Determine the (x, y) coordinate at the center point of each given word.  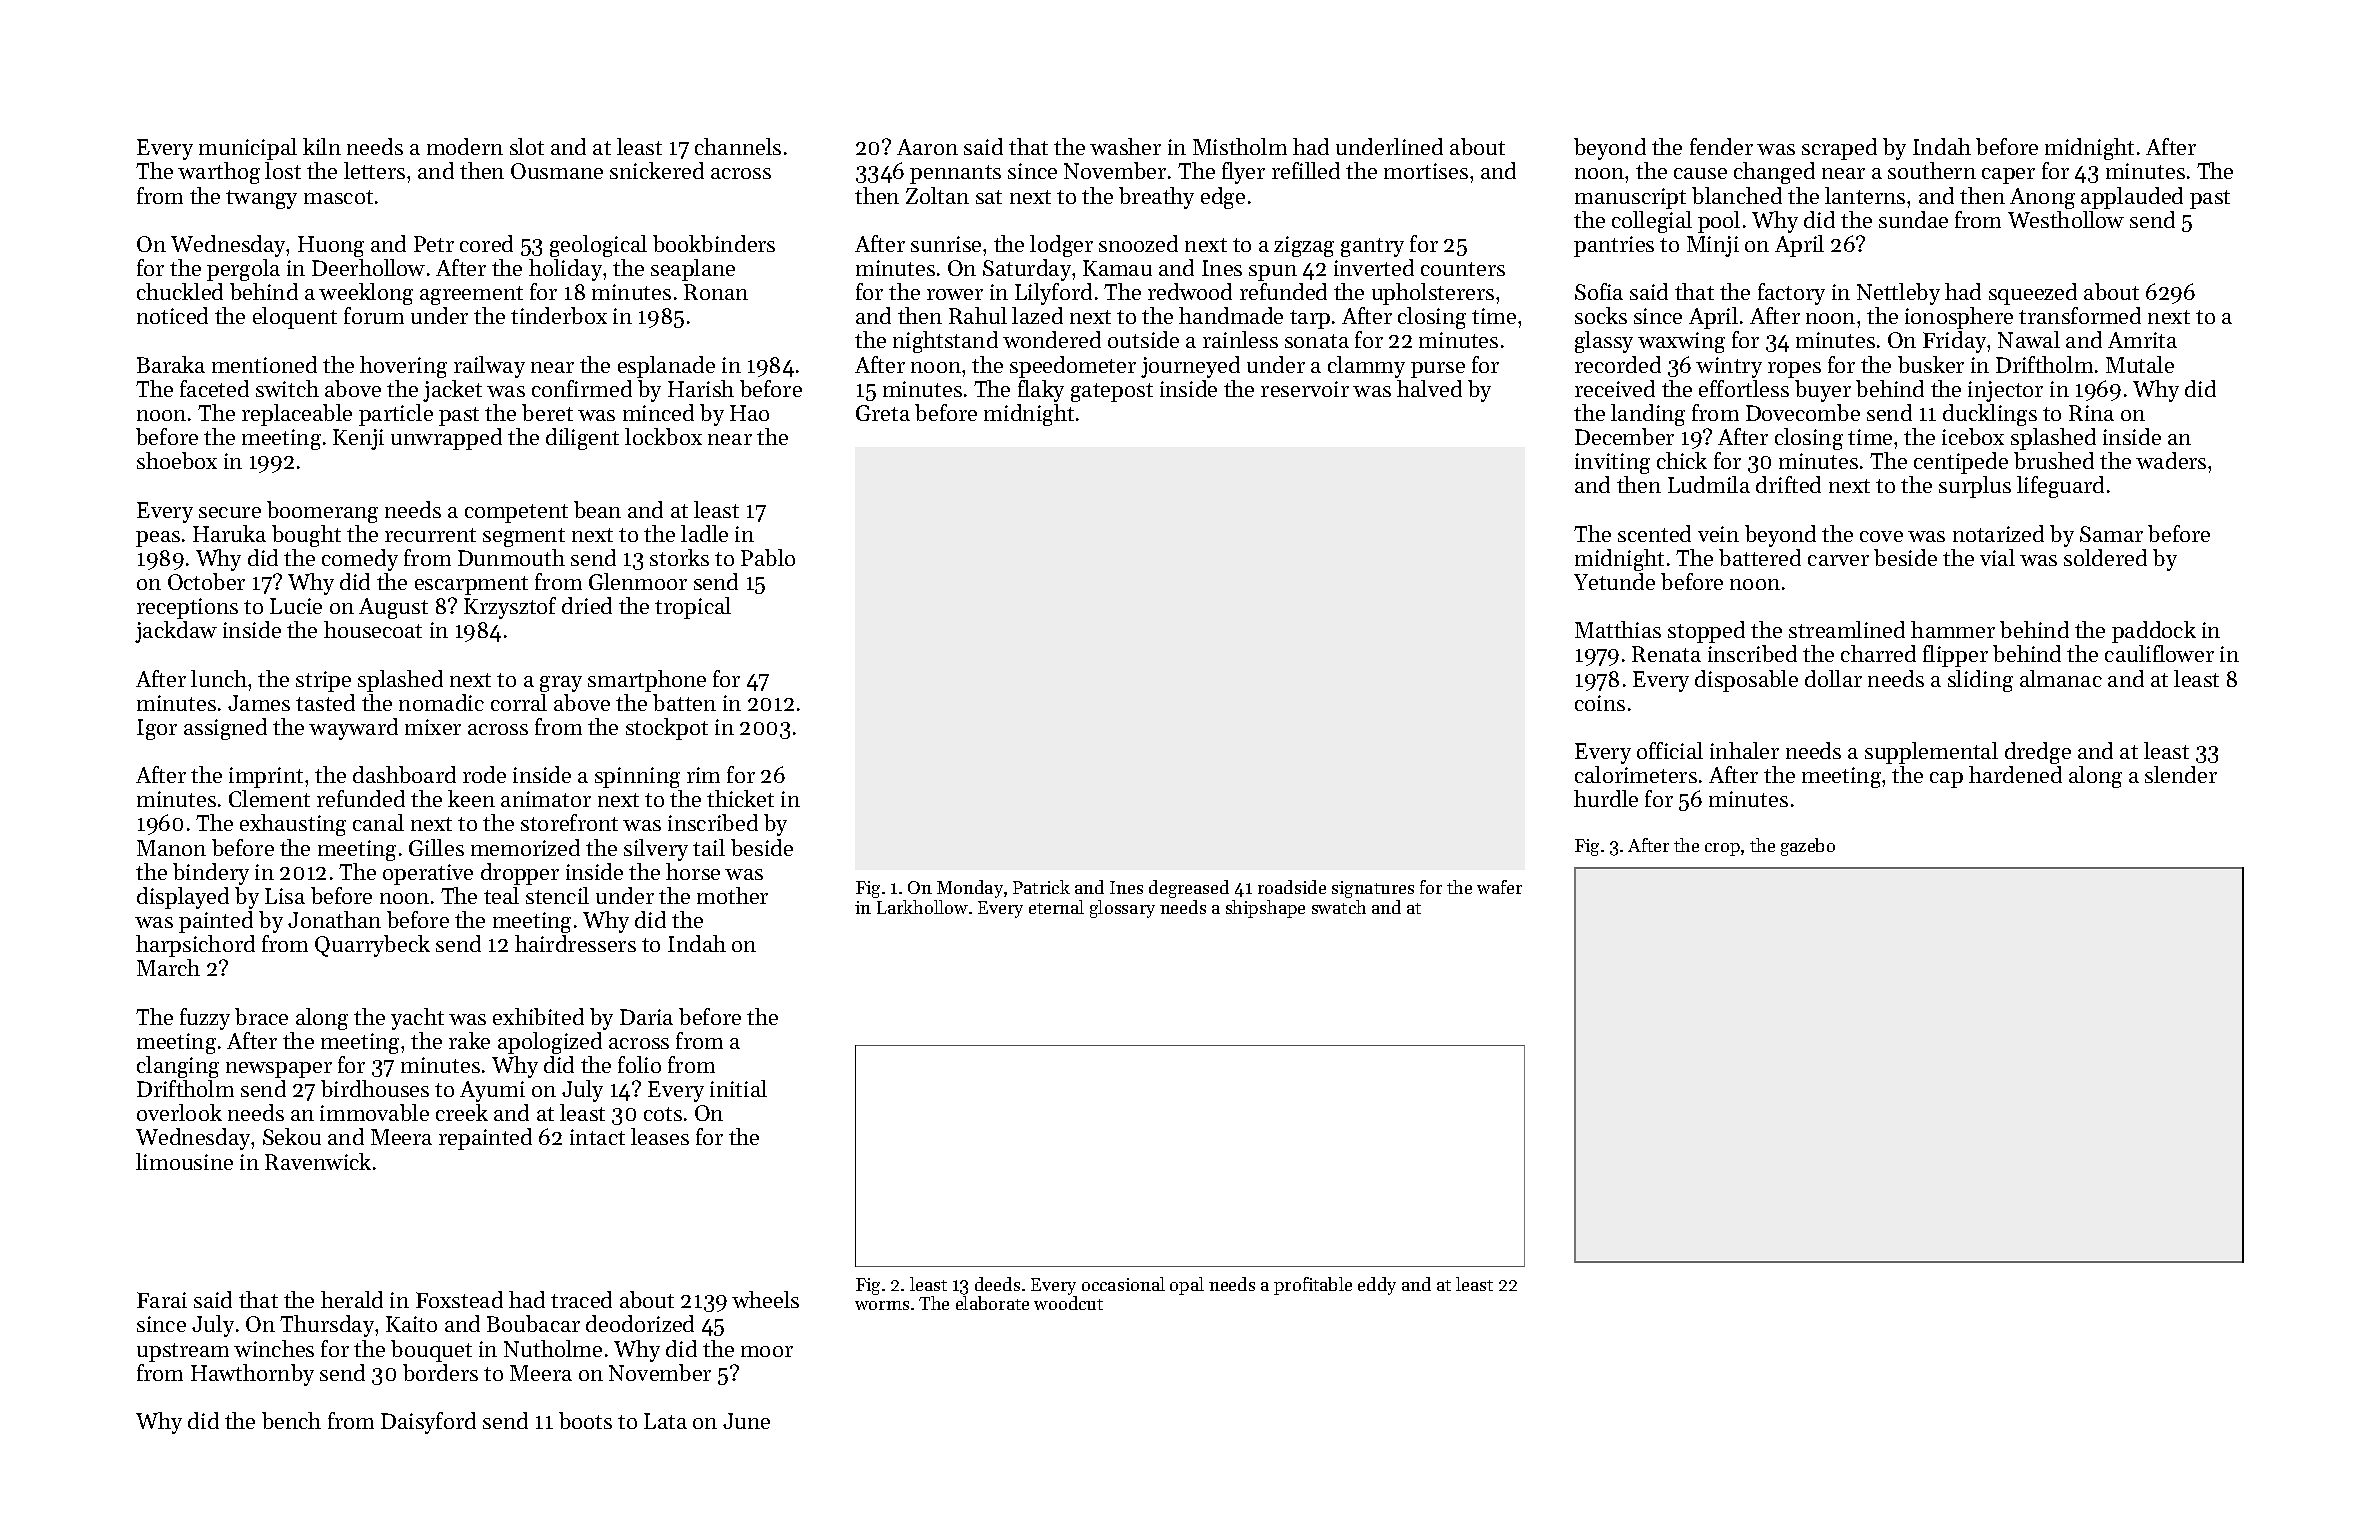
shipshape (1265, 909)
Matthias (1618, 629)
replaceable (297, 415)
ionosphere (1959, 318)
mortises (1426, 171)
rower (955, 294)
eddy (1377, 1286)
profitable (1313, 1286)
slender (2181, 774)
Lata (665, 1421)
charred (1878, 653)
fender (1721, 146)
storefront (569, 822)
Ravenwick (318, 1161)
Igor (157, 729)
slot (527, 146)
